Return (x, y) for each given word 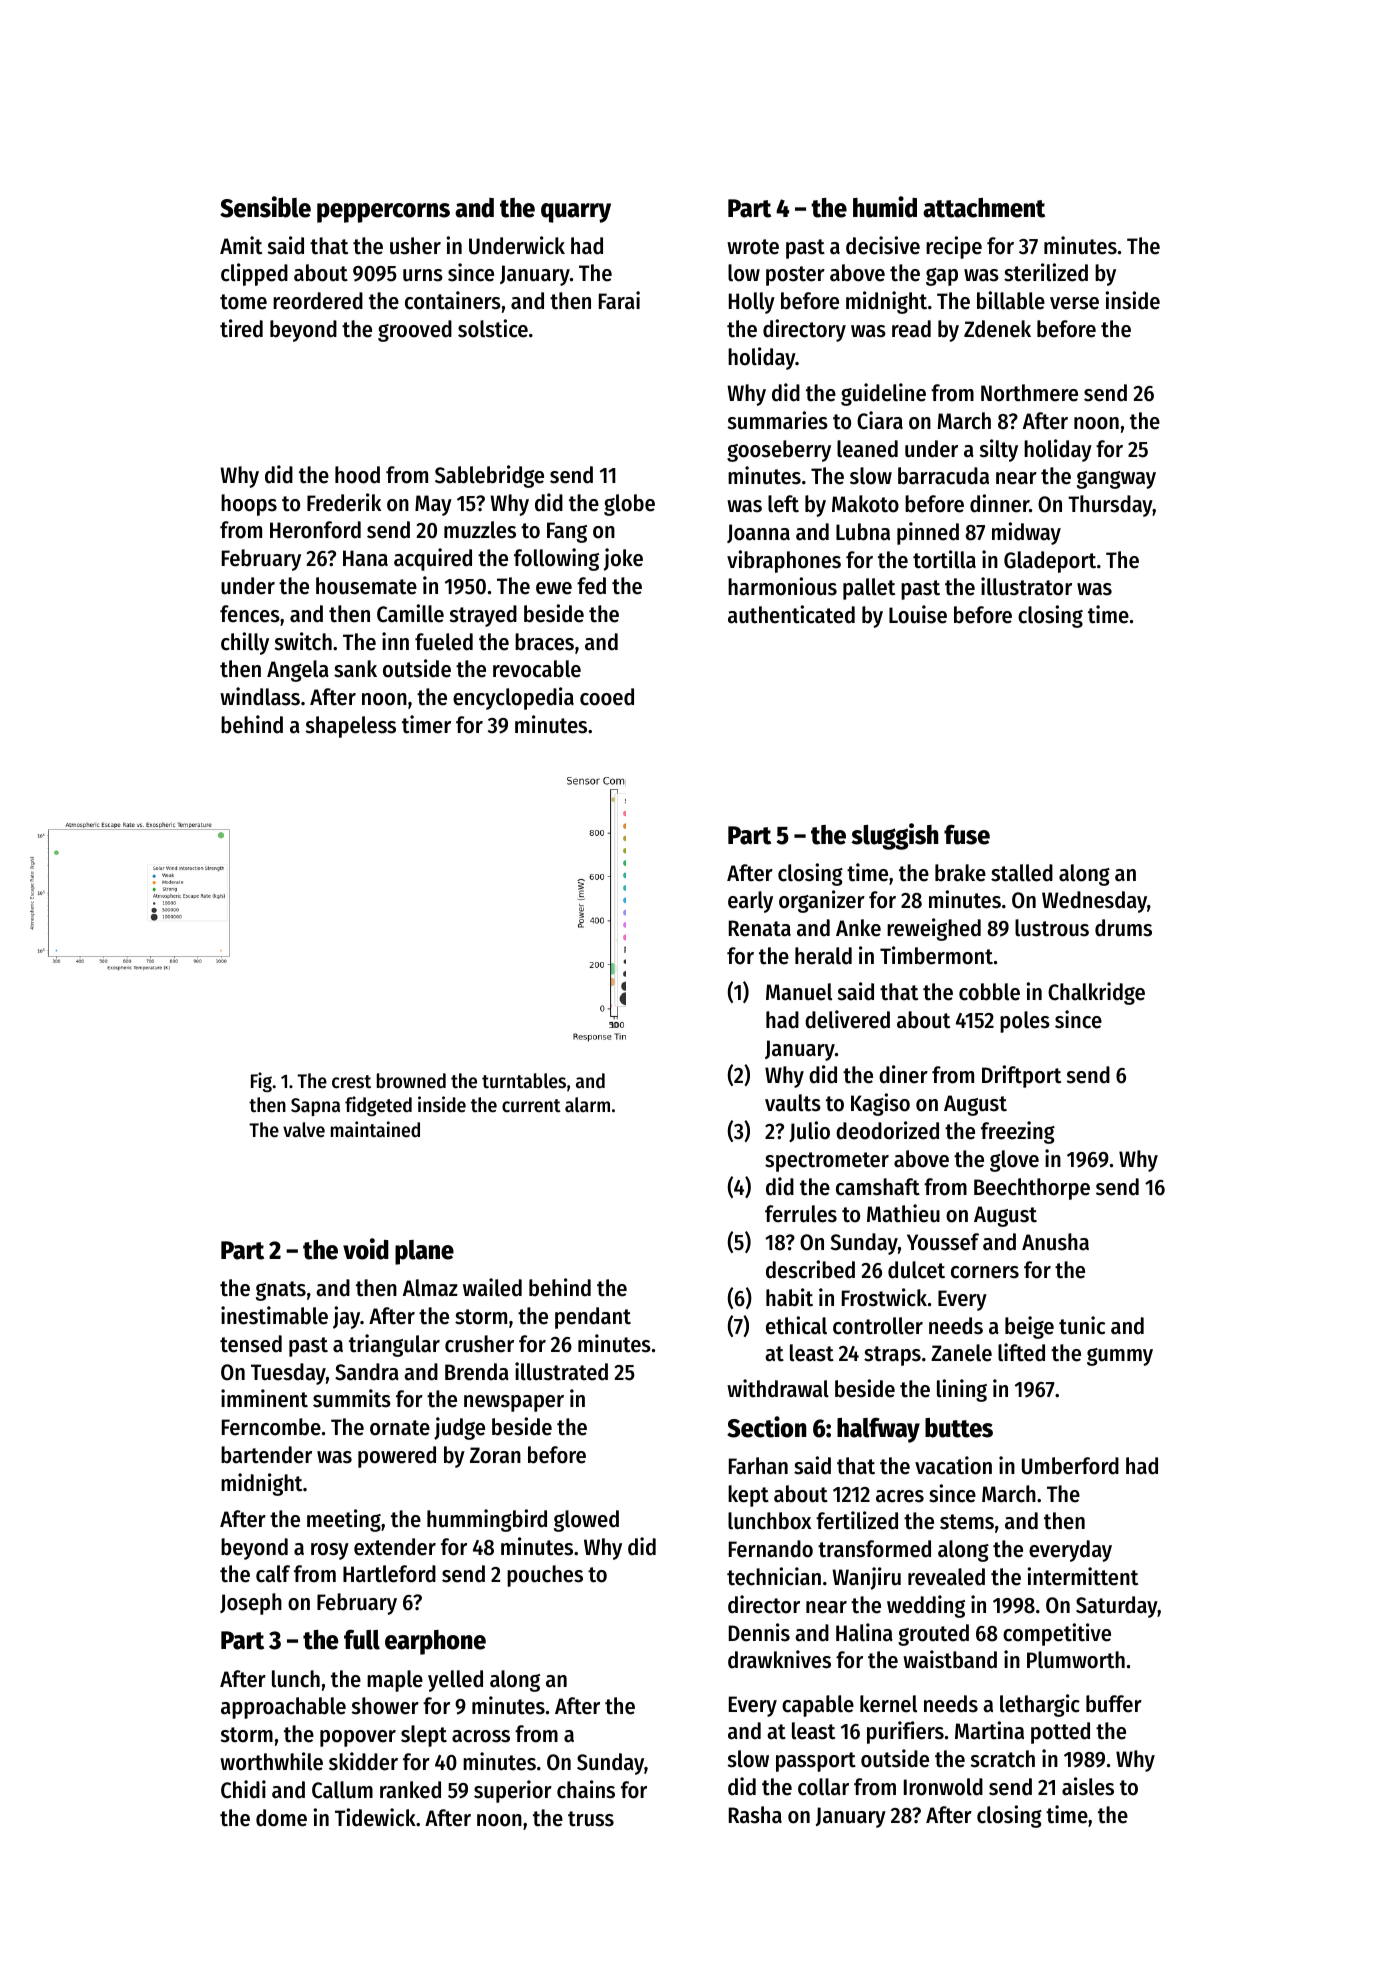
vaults (793, 1103)
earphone (435, 1642)
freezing (1018, 1132)
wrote (753, 247)
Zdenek (997, 329)
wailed (492, 1287)
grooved (415, 331)
